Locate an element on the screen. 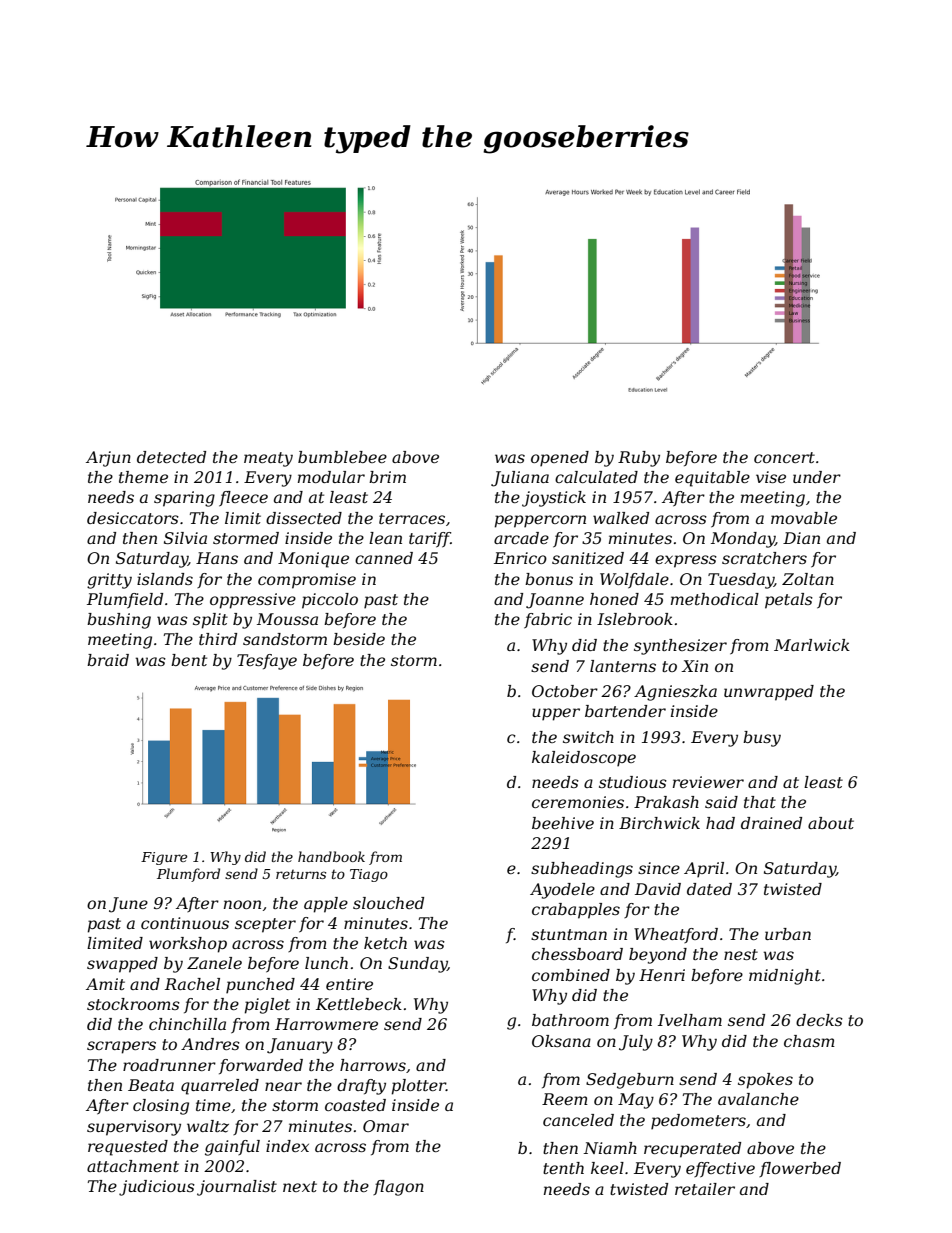  next is located at coordinates (300, 1186).
